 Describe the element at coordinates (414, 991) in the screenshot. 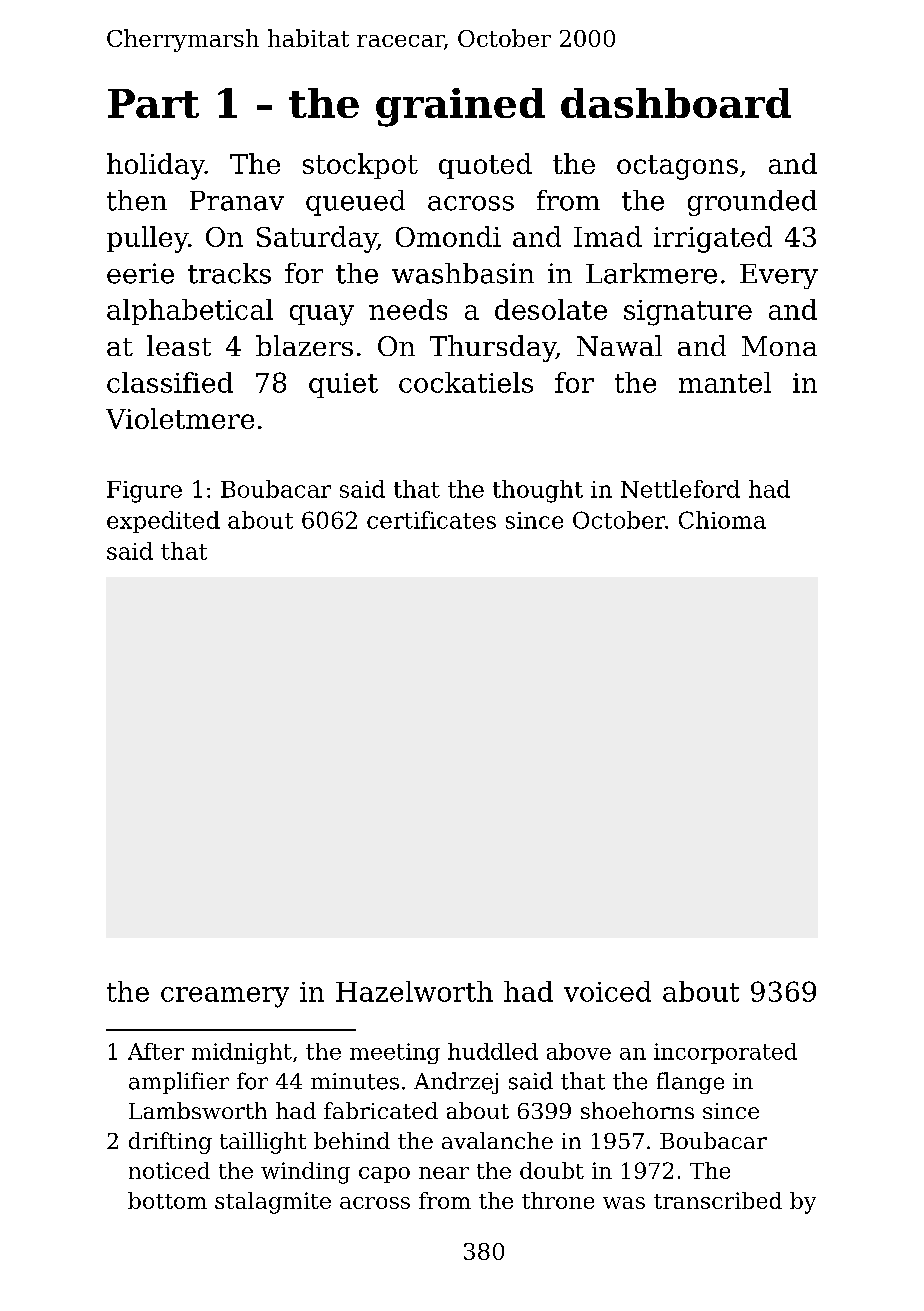

I see `Hazelworth` at that location.
